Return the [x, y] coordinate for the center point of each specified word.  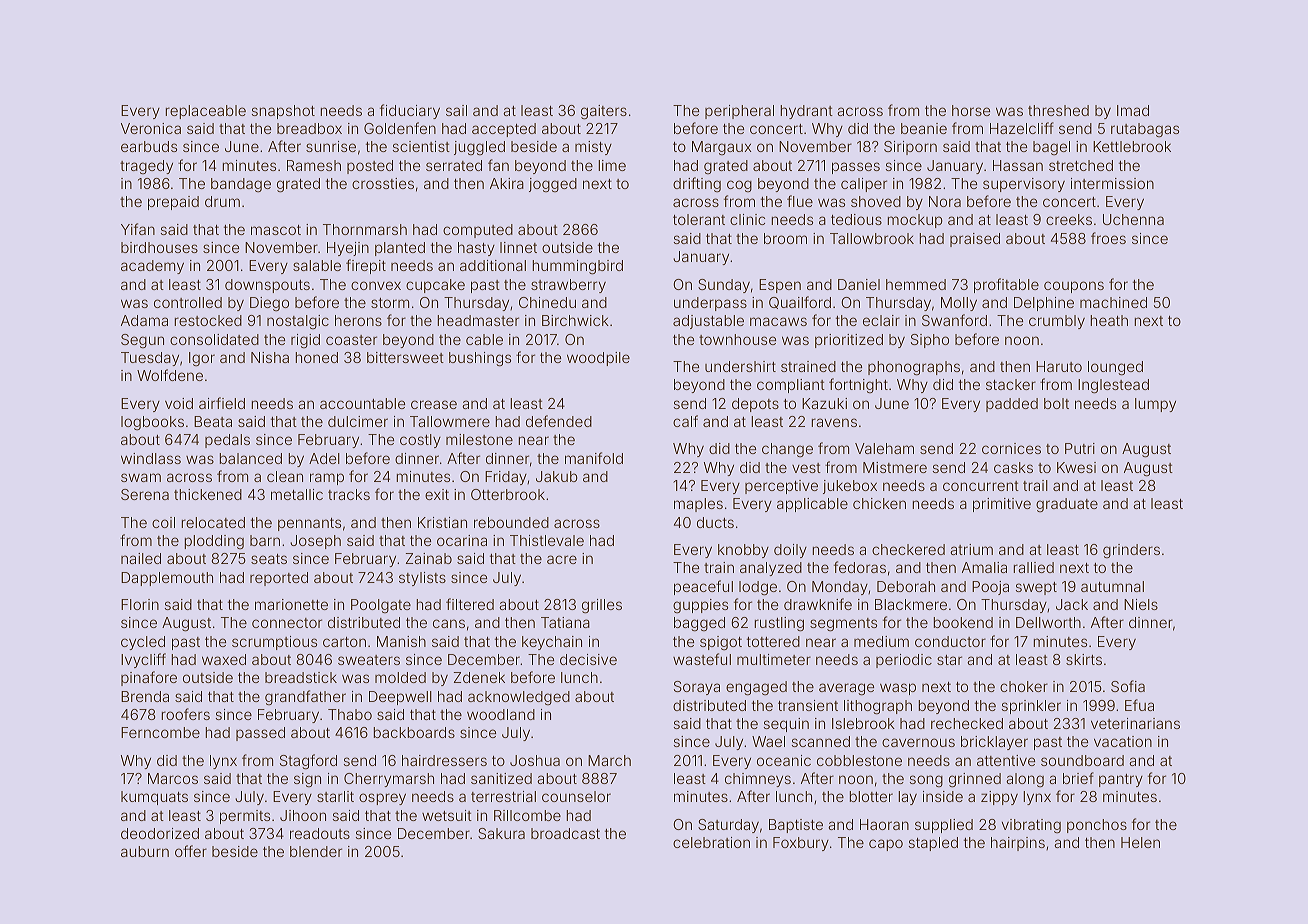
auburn [145, 851]
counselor [576, 796]
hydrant [807, 112]
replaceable [206, 112]
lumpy [1155, 405]
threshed [1058, 110]
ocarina [462, 540]
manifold [594, 458]
